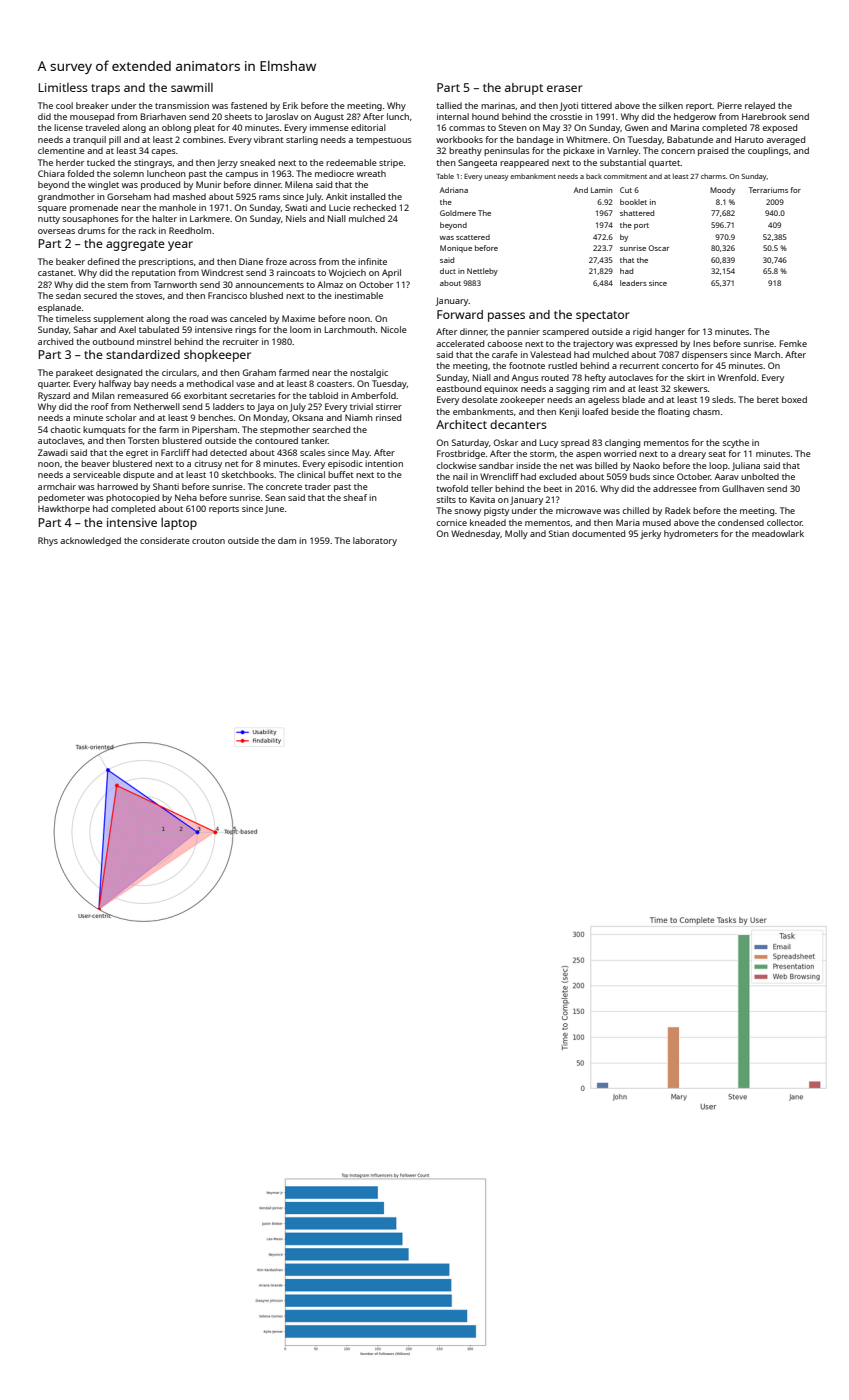 The height and width of the screenshot is (1400, 849). What do you see at coordinates (48, 541) in the screenshot?
I see `Rhys` at bounding box center [48, 541].
